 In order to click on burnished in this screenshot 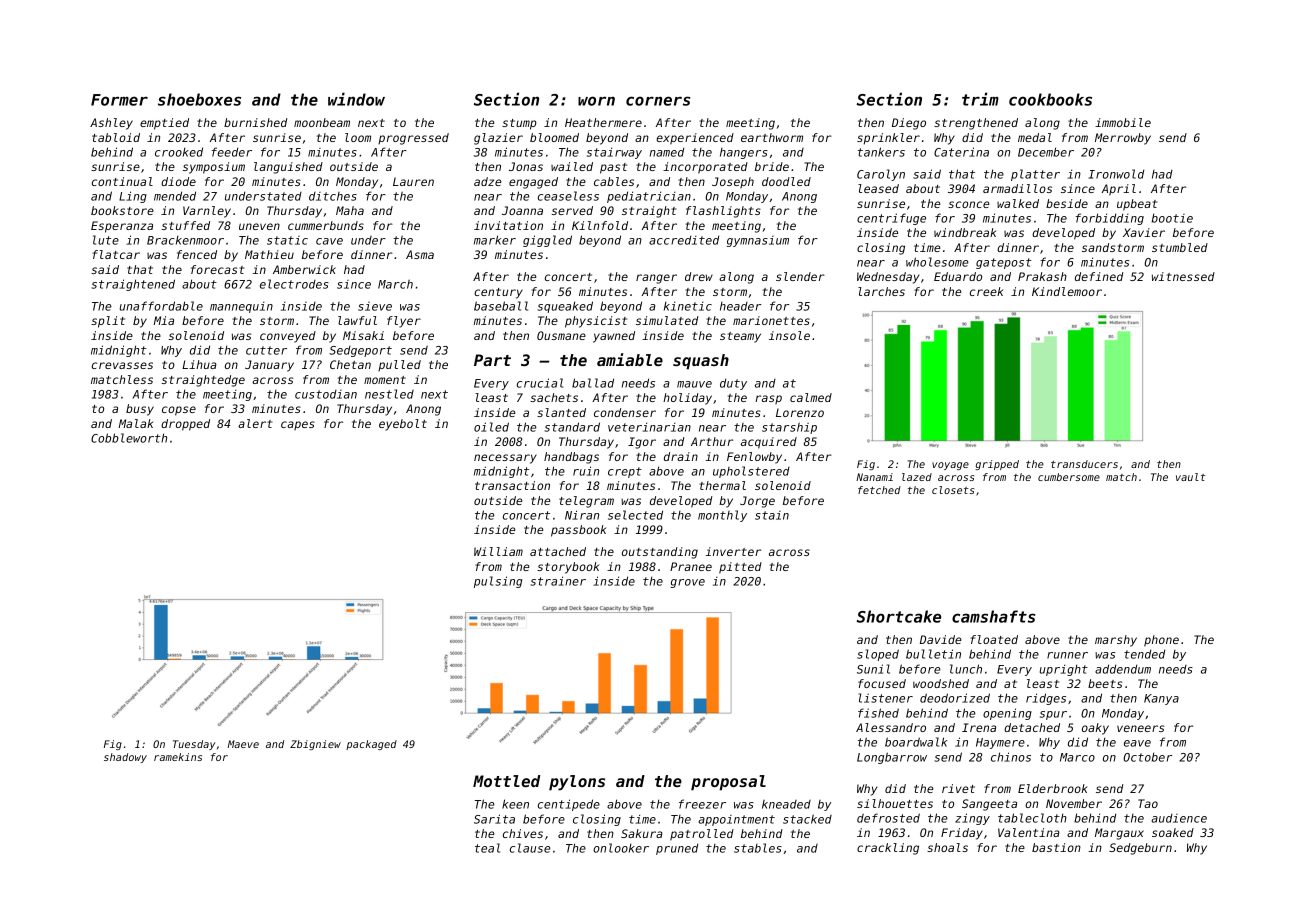, I will do `click(256, 122)`.
